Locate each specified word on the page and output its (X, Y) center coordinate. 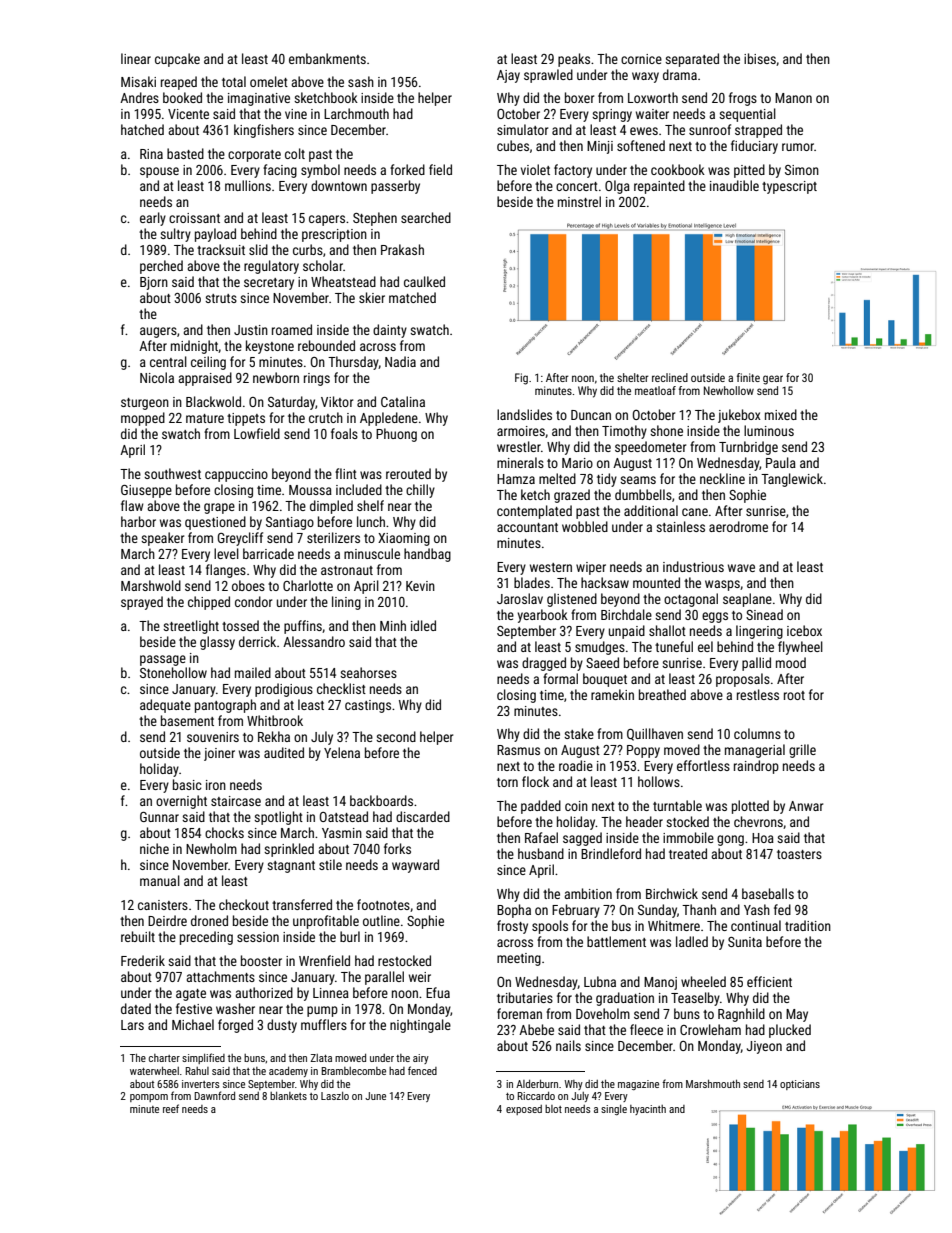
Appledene (389, 419)
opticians (800, 1085)
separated (692, 60)
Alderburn (537, 1084)
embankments (327, 58)
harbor (138, 521)
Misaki (138, 81)
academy (288, 1072)
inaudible (734, 185)
